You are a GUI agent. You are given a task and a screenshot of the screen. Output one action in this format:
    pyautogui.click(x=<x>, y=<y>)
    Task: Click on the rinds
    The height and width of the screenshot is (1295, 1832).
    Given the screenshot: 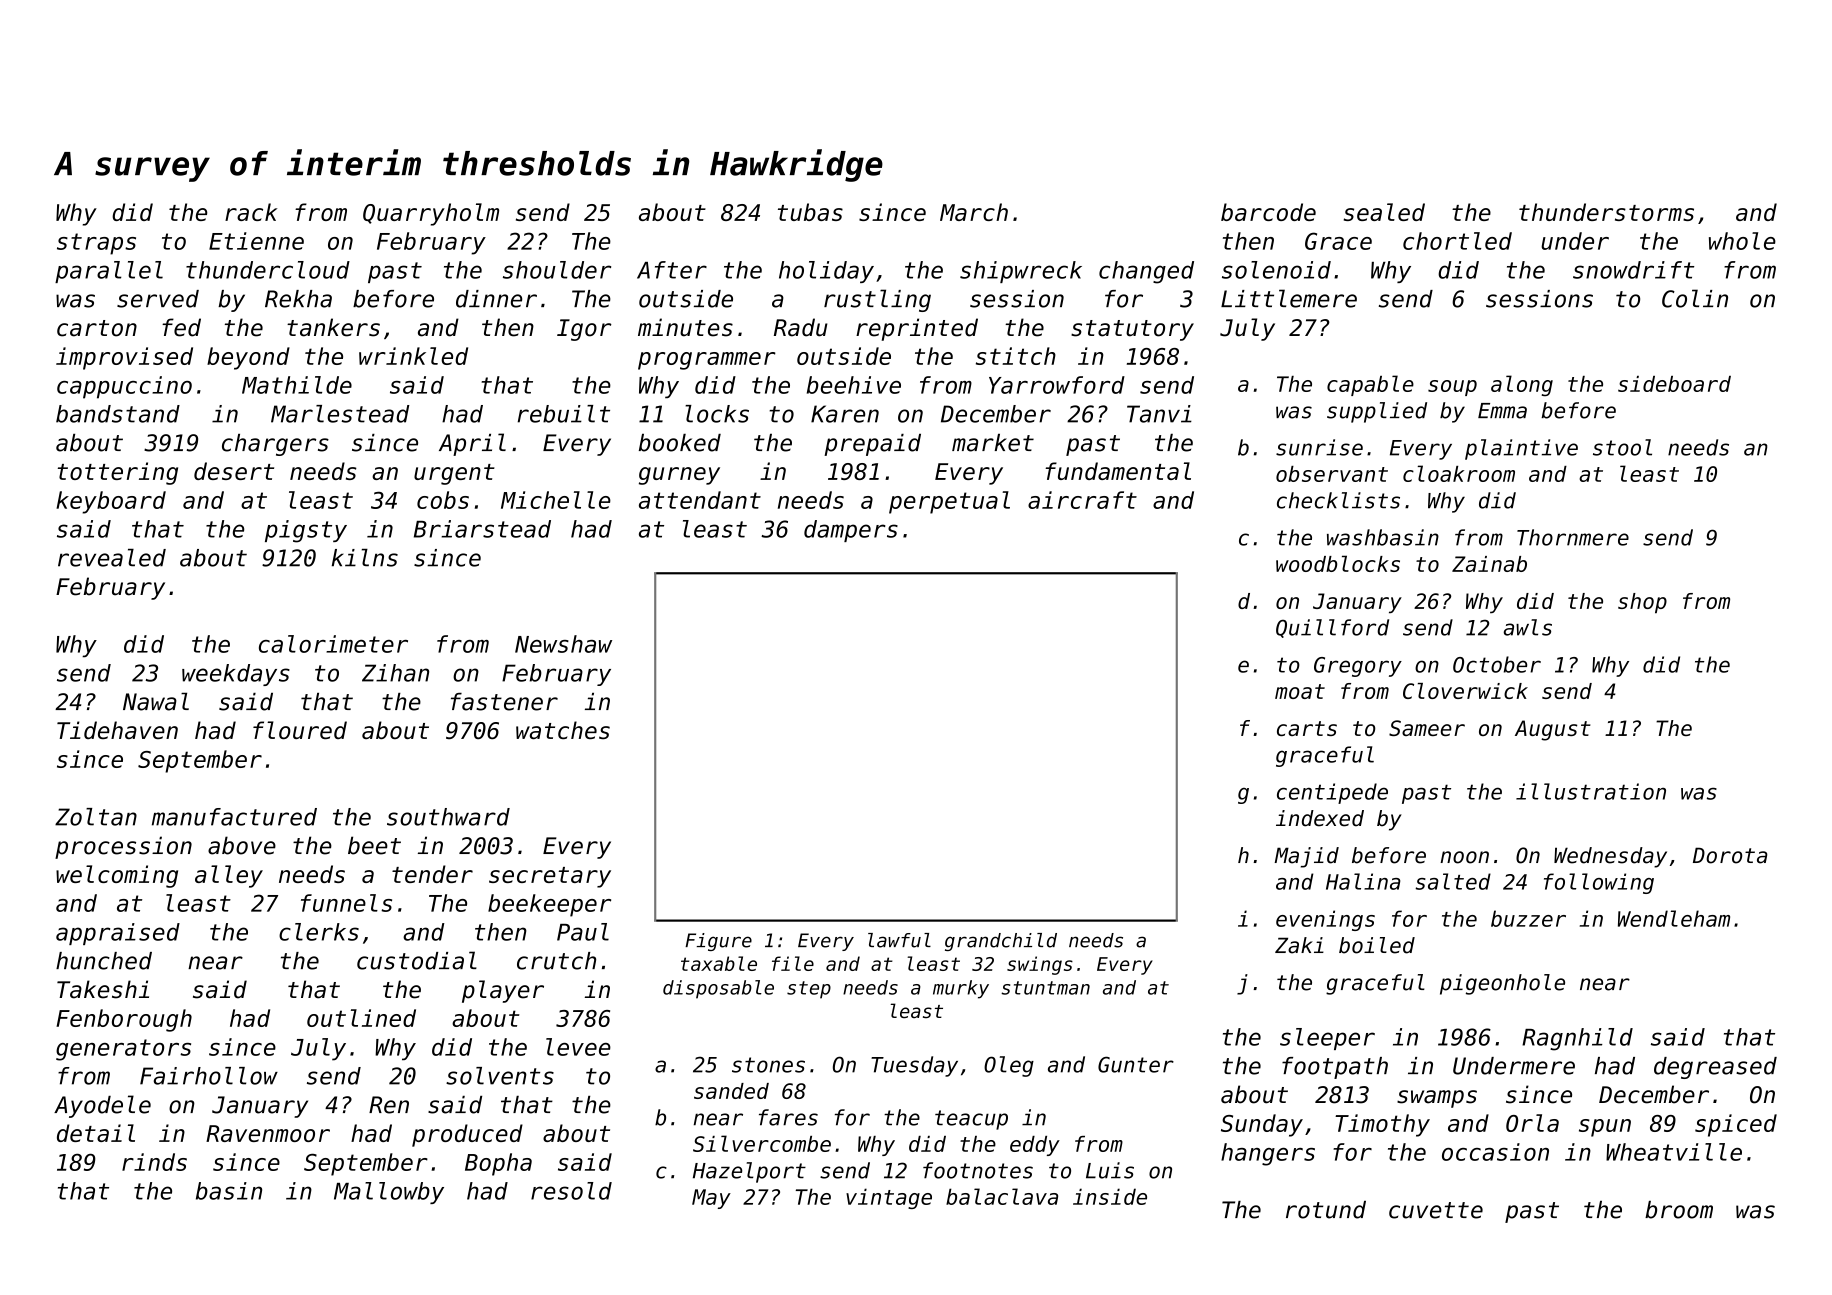 What is the action you would take?
    pyautogui.click(x=154, y=1162)
